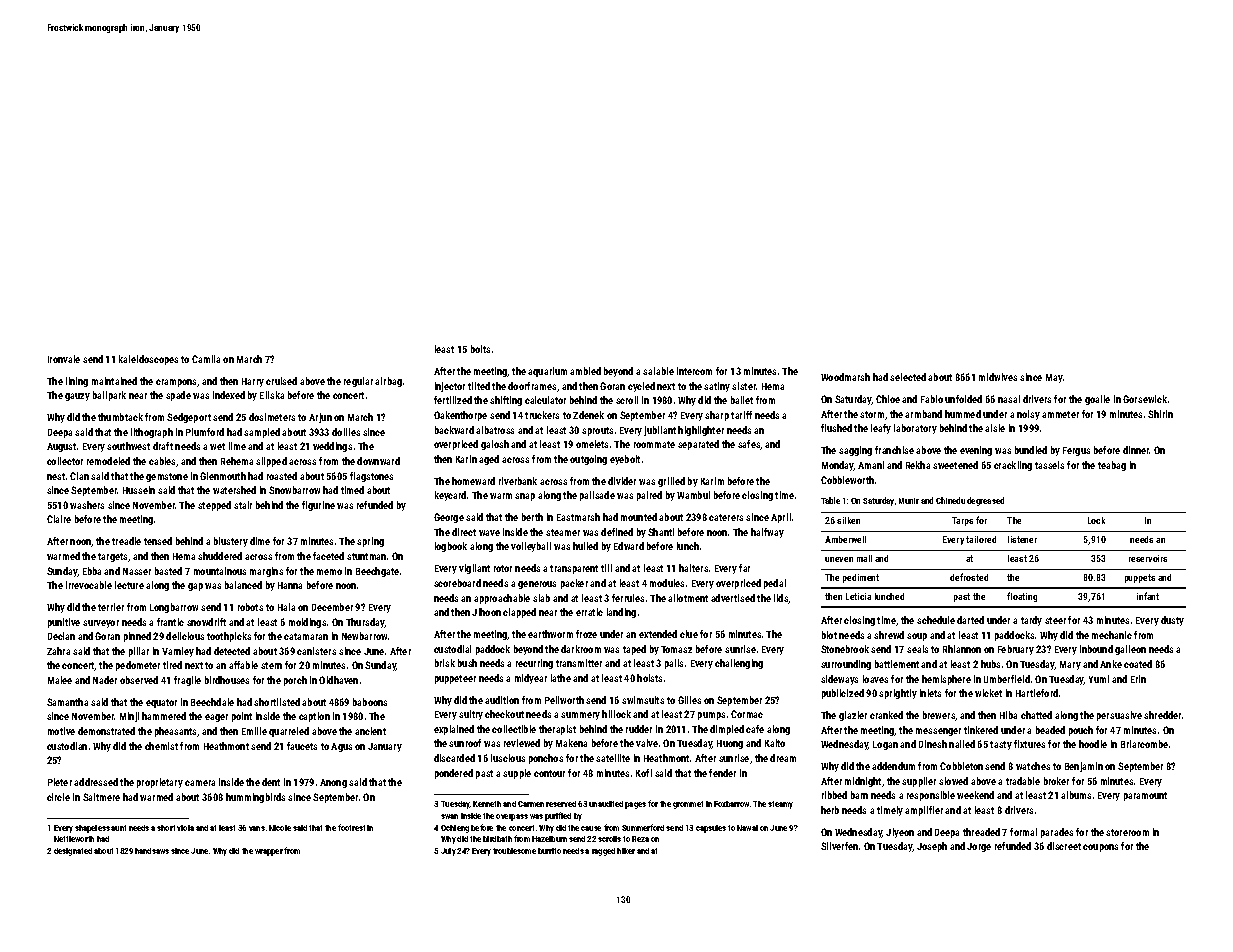  Describe the element at coordinates (969, 577) in the screenshot. I see `defrosted` at that location.
